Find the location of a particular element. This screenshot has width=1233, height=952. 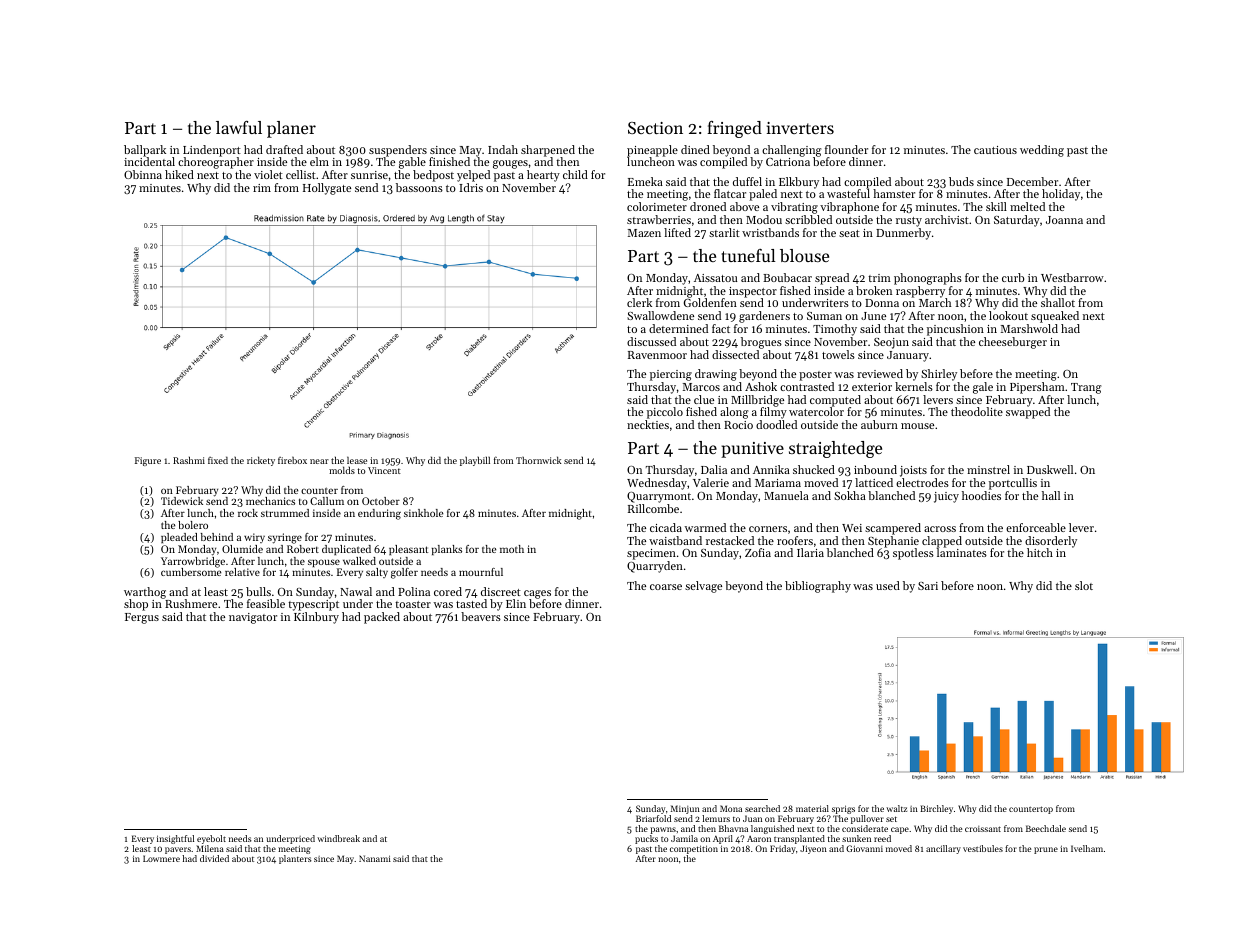

inverters is located at coordinates (800, 128).
